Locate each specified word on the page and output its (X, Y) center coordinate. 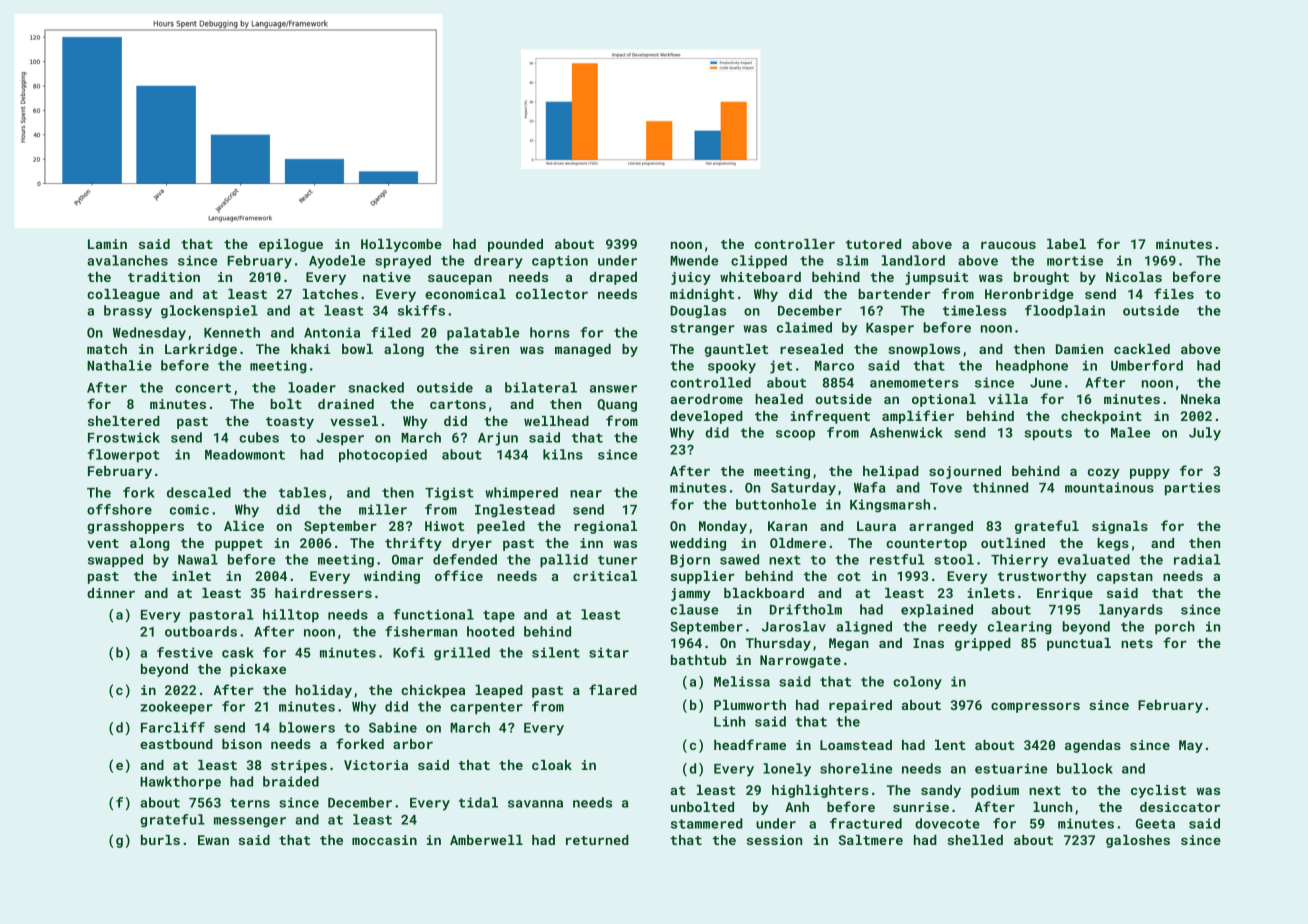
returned (597, 840)
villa (1008, 399)
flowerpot (124, 456)
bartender (894, 294)
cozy (1104, 473)
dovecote (947, 823)
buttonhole (776, 504)
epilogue (291, 245)
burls (160, 840)
